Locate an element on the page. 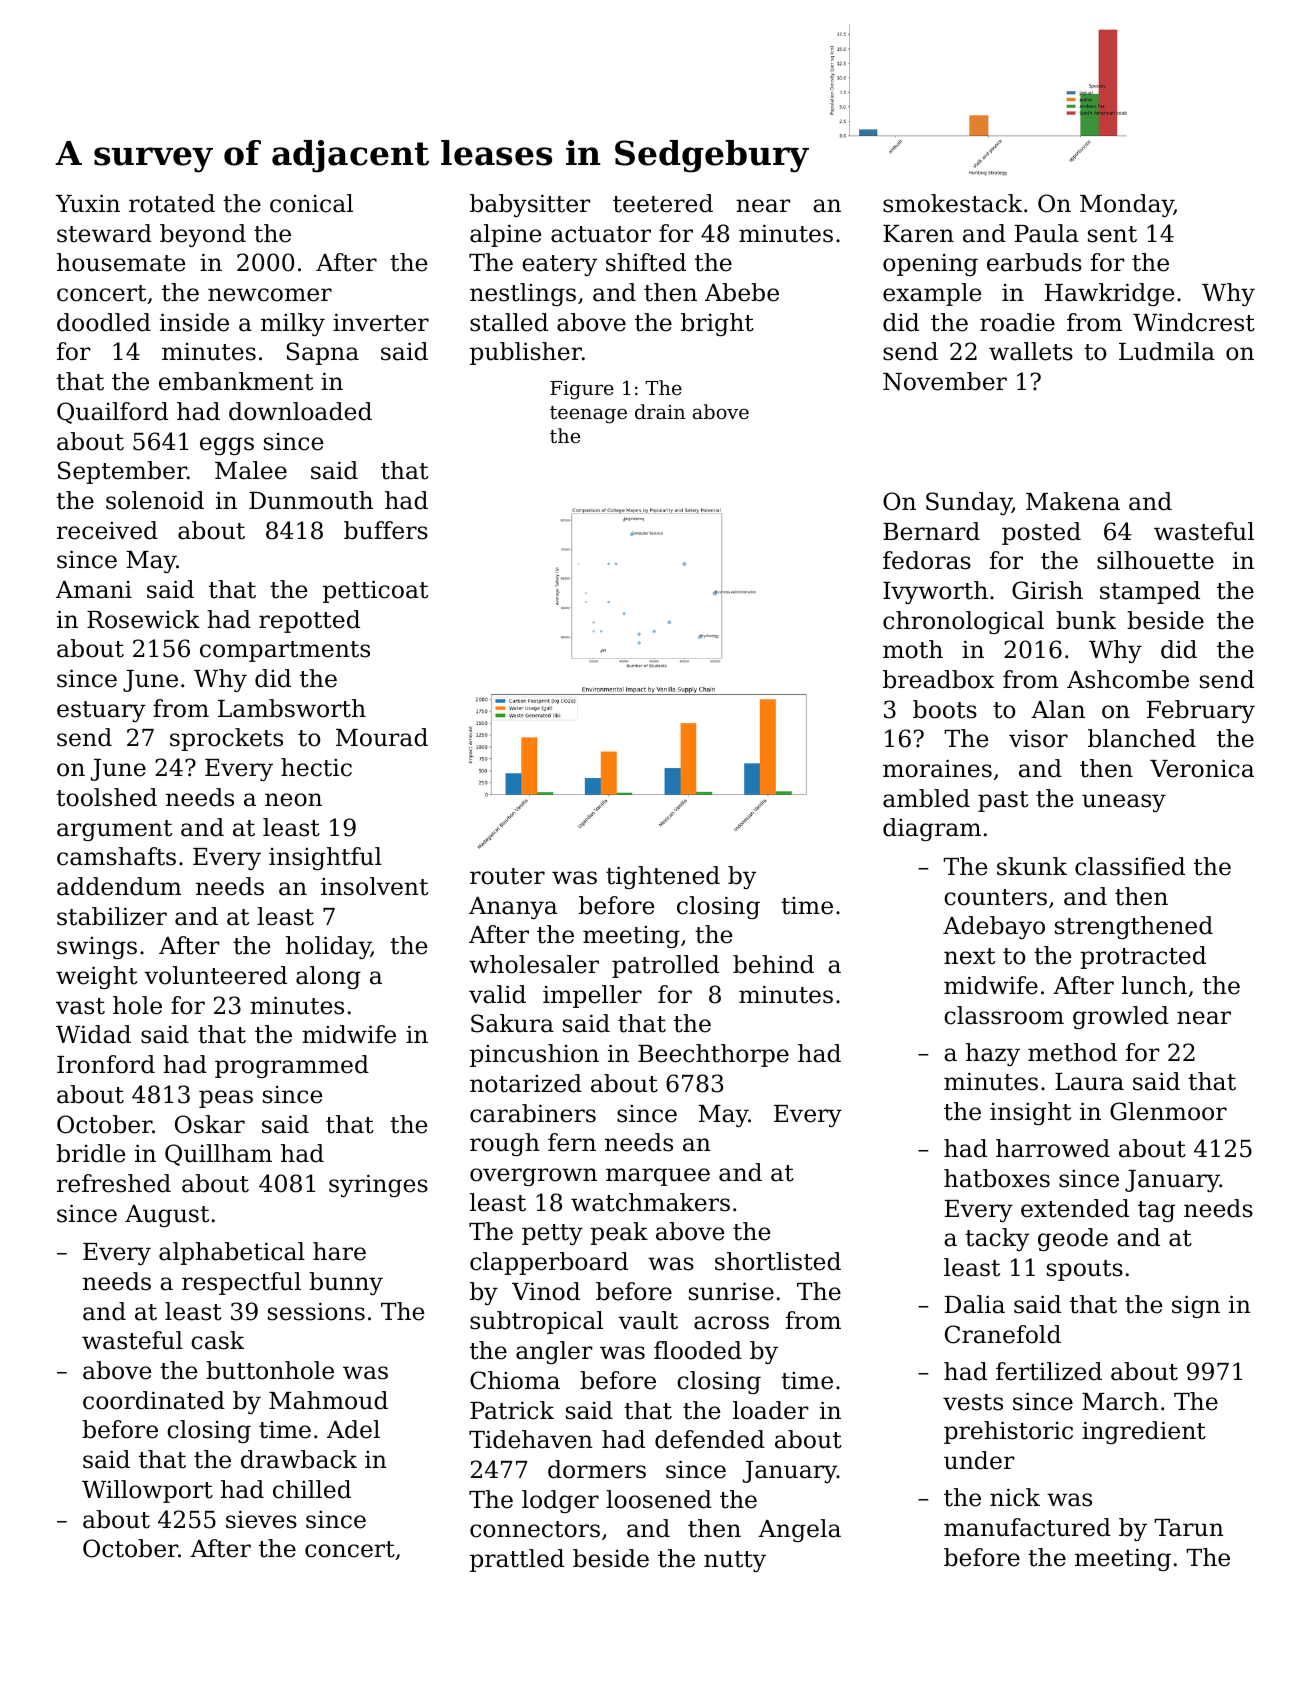 This page has width=1311, height=1697. nutty is located at coordinates (735, 1561).
